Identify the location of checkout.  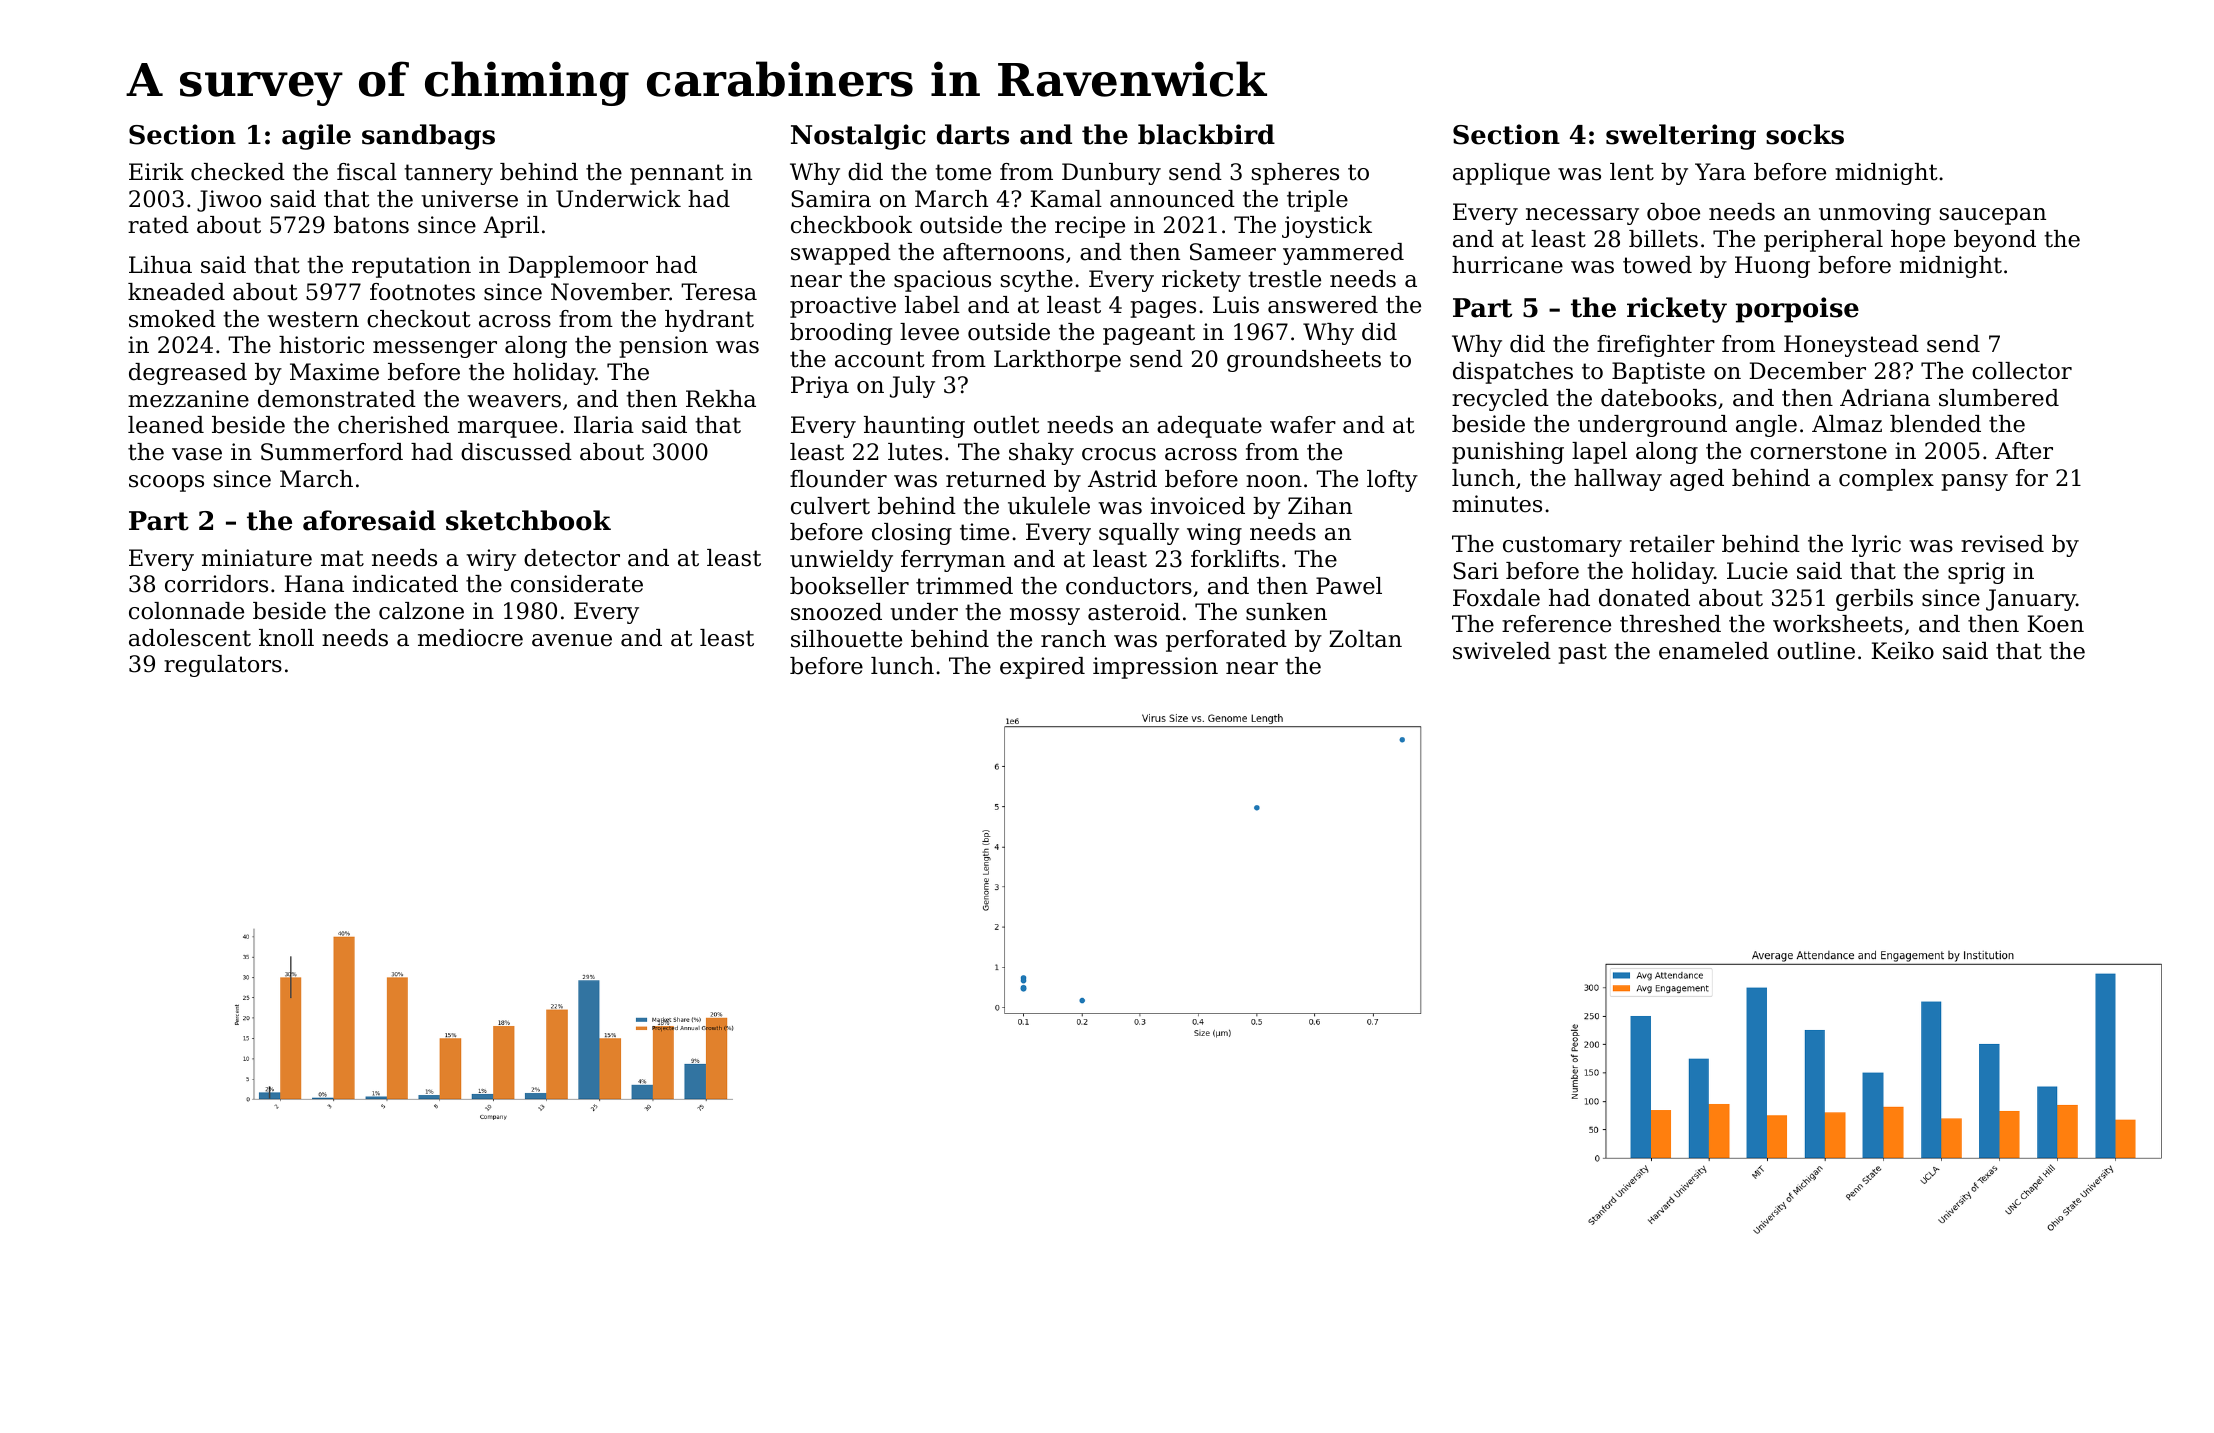
(419, 319).
